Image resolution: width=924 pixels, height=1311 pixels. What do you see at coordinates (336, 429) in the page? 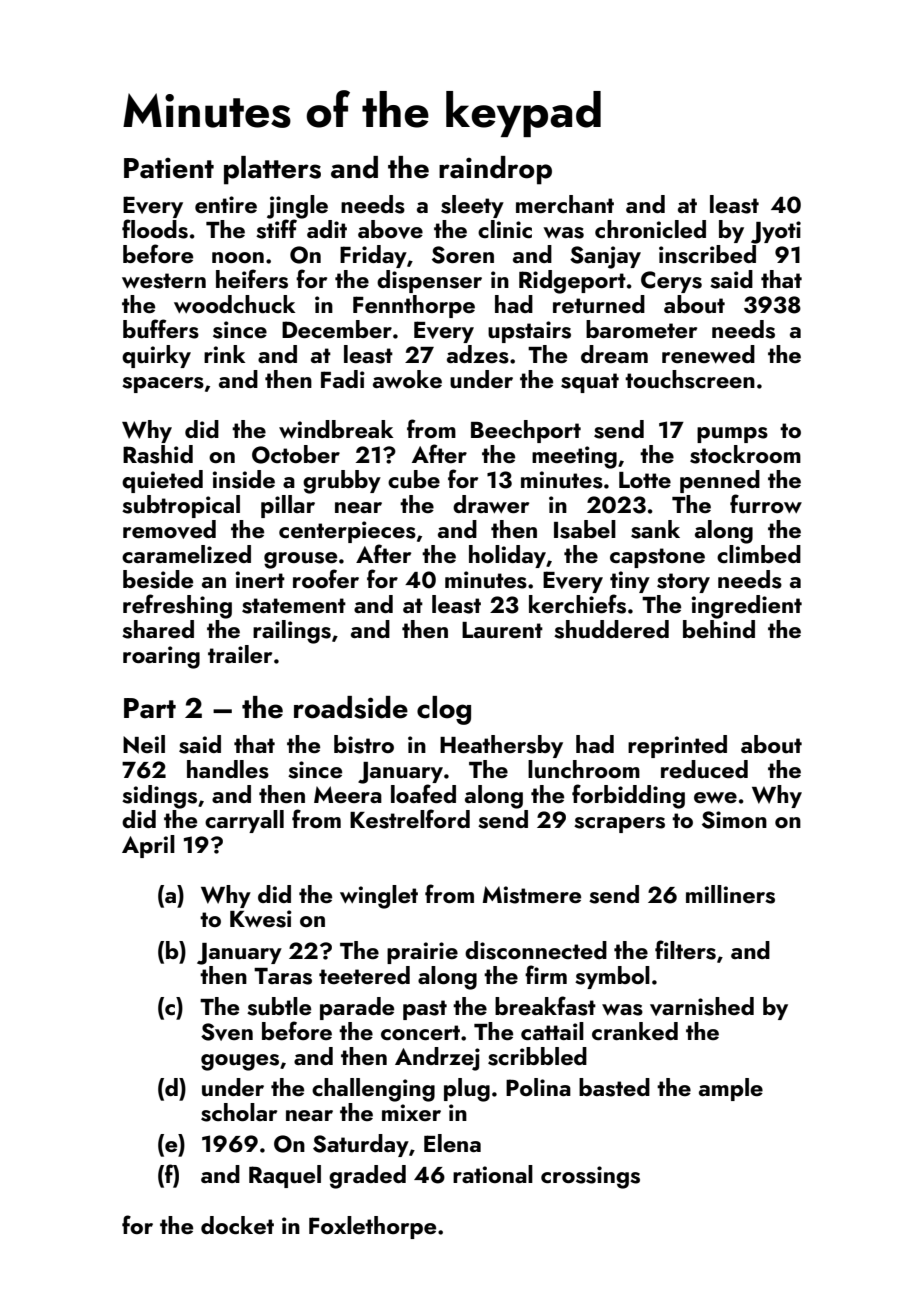
I see `windbreak` at bounding box center [336, 429].
